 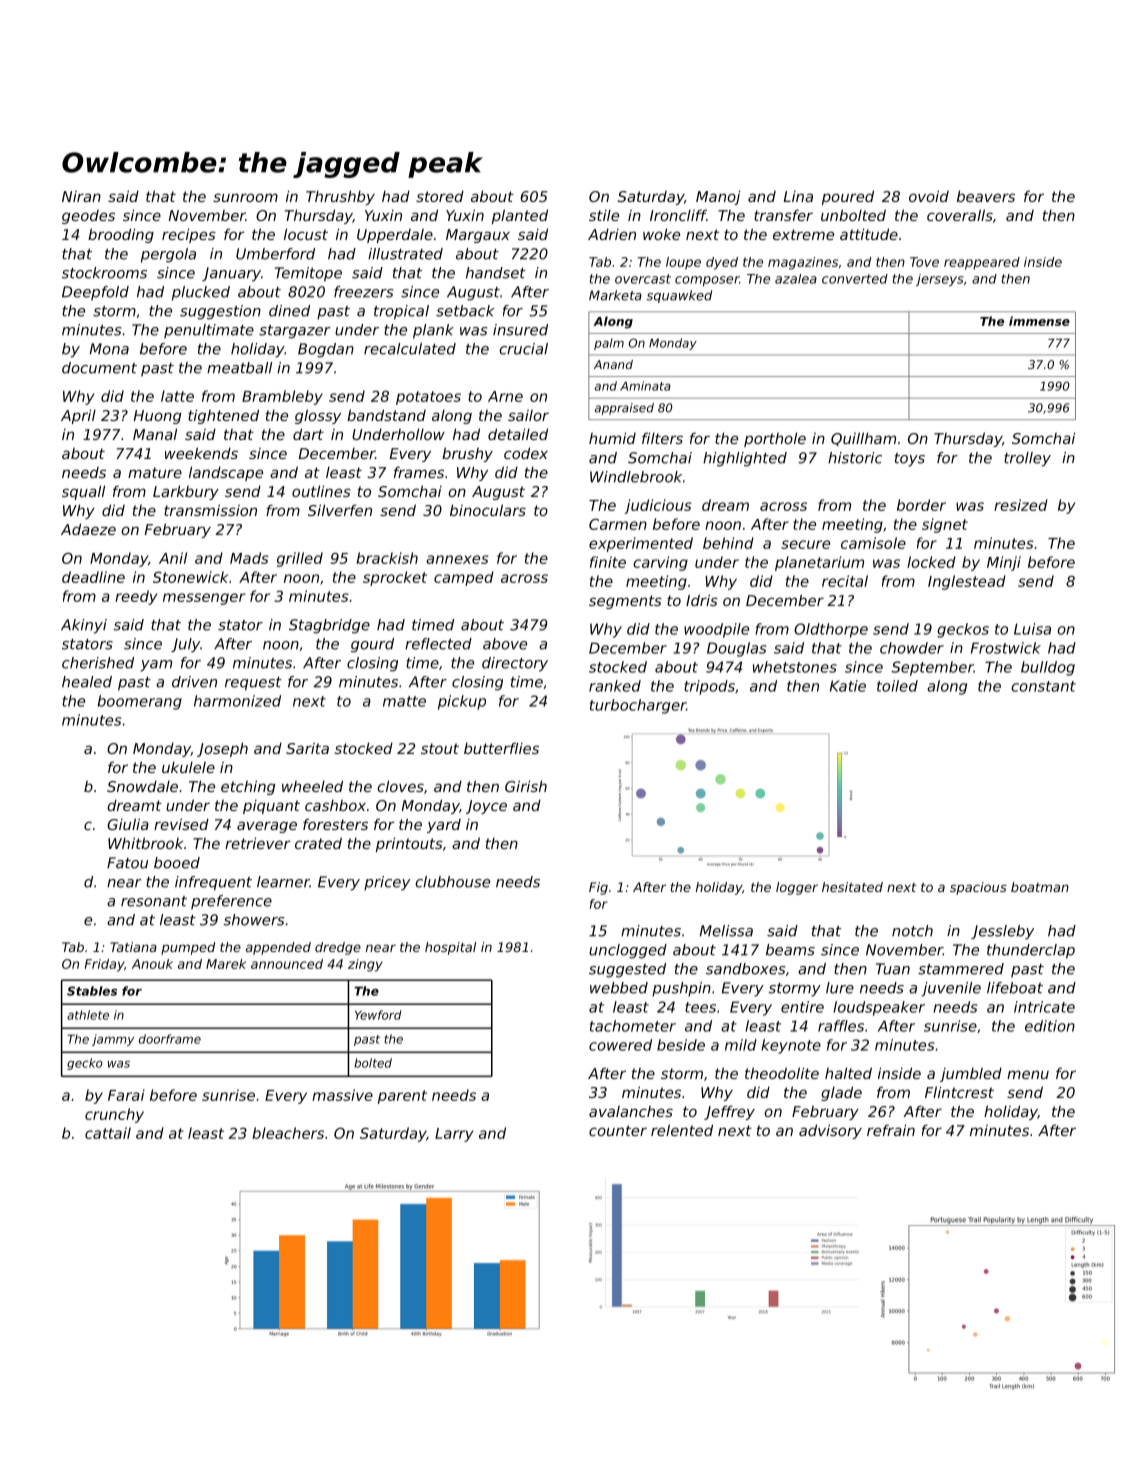 I want to click on crunchy, so click(x=114, y=1115).
